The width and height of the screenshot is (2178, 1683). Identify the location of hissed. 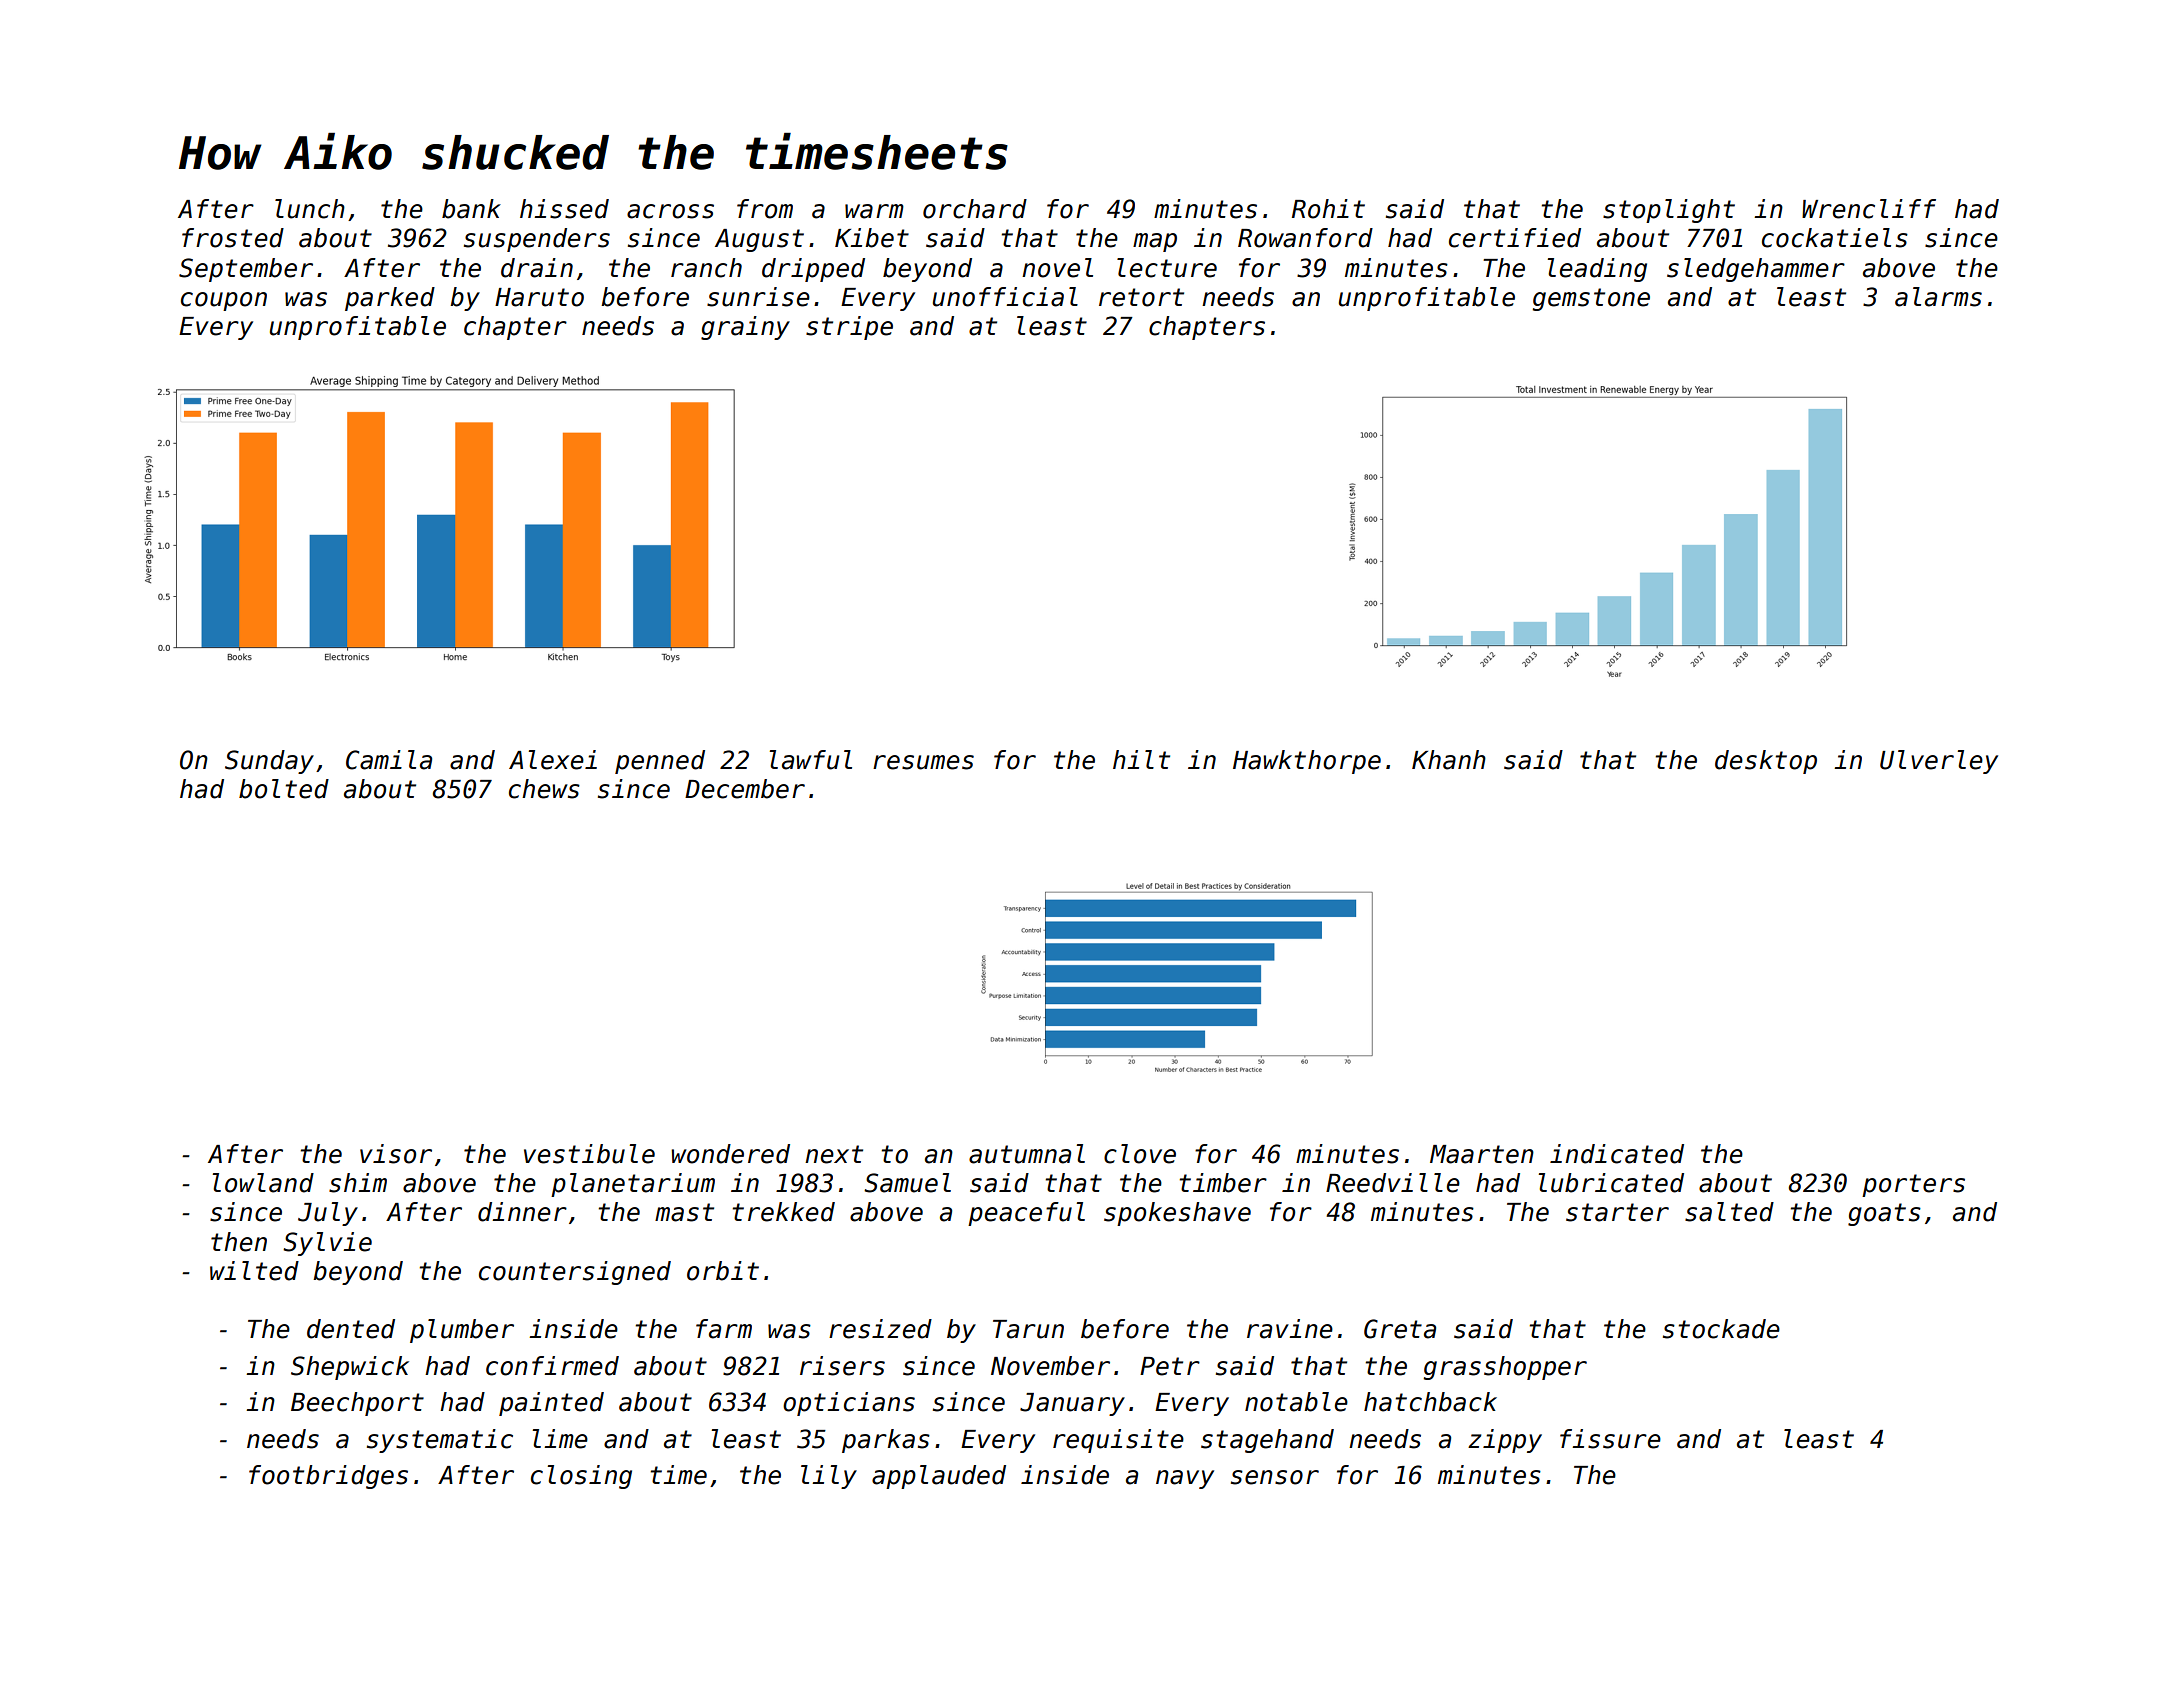
(564, 209).
